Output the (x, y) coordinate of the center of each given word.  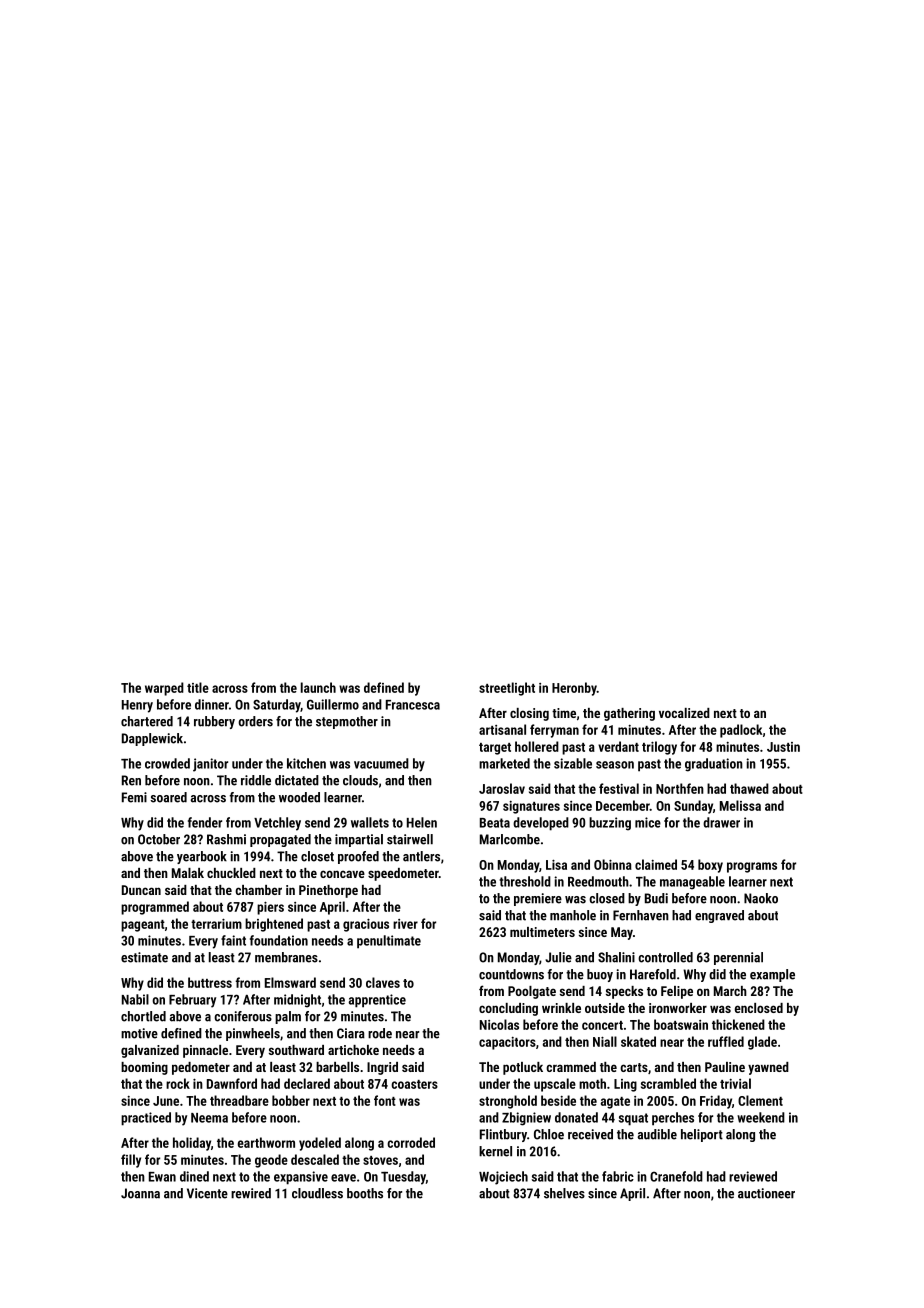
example (772, 975)
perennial (738, 958)
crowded (167, 763)
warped (164, 689)
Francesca (413, 705)
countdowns (511, 974)
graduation (714, 765)
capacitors (507, 1043)
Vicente (207, 1193)
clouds (360, 780)
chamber (258, 890)
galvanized (150, 1051)
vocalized (684, 713)
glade (762, 1043)
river (405, 924)
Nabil (135, 999)
